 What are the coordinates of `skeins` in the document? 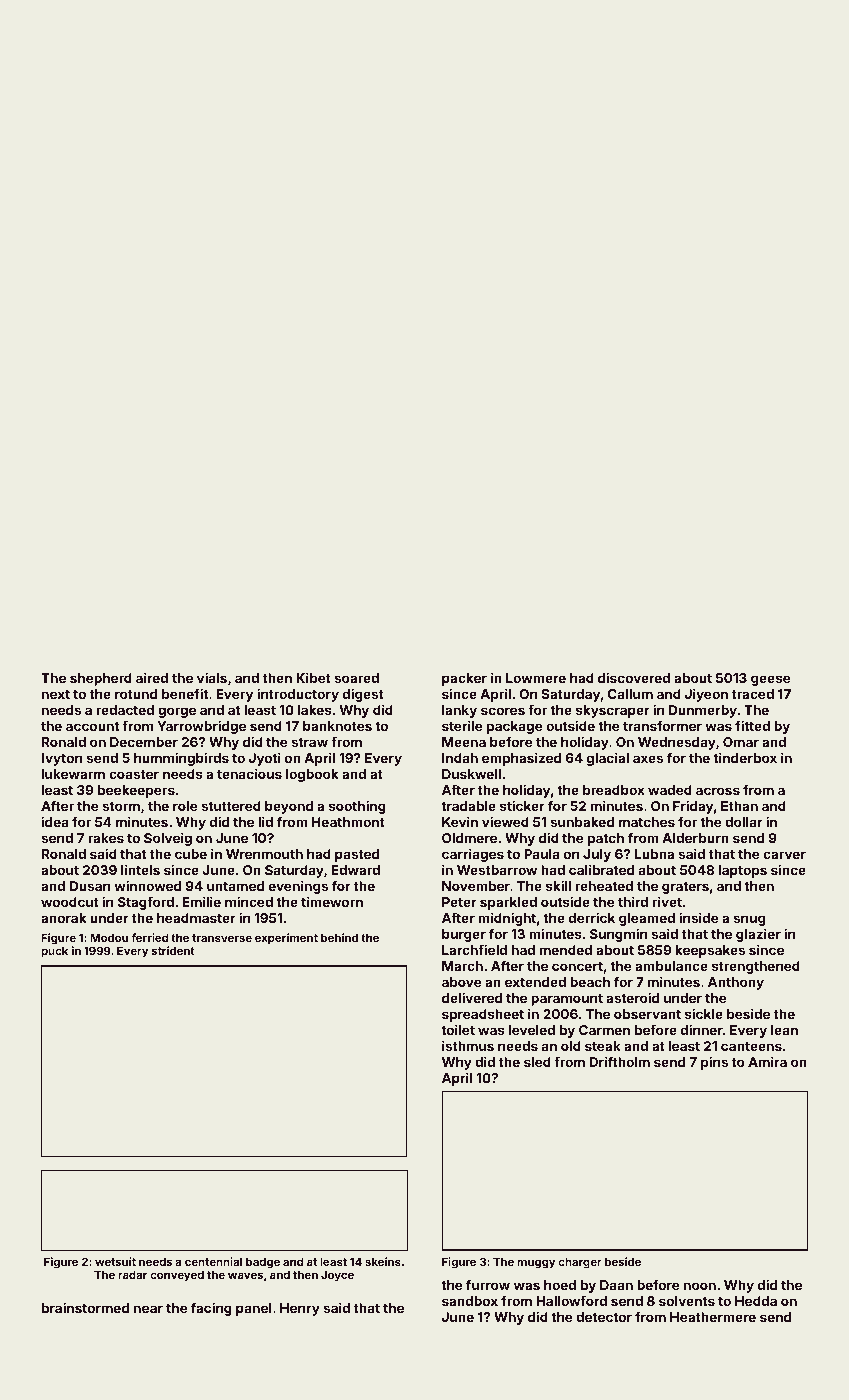 It's located at (383, 1261).
